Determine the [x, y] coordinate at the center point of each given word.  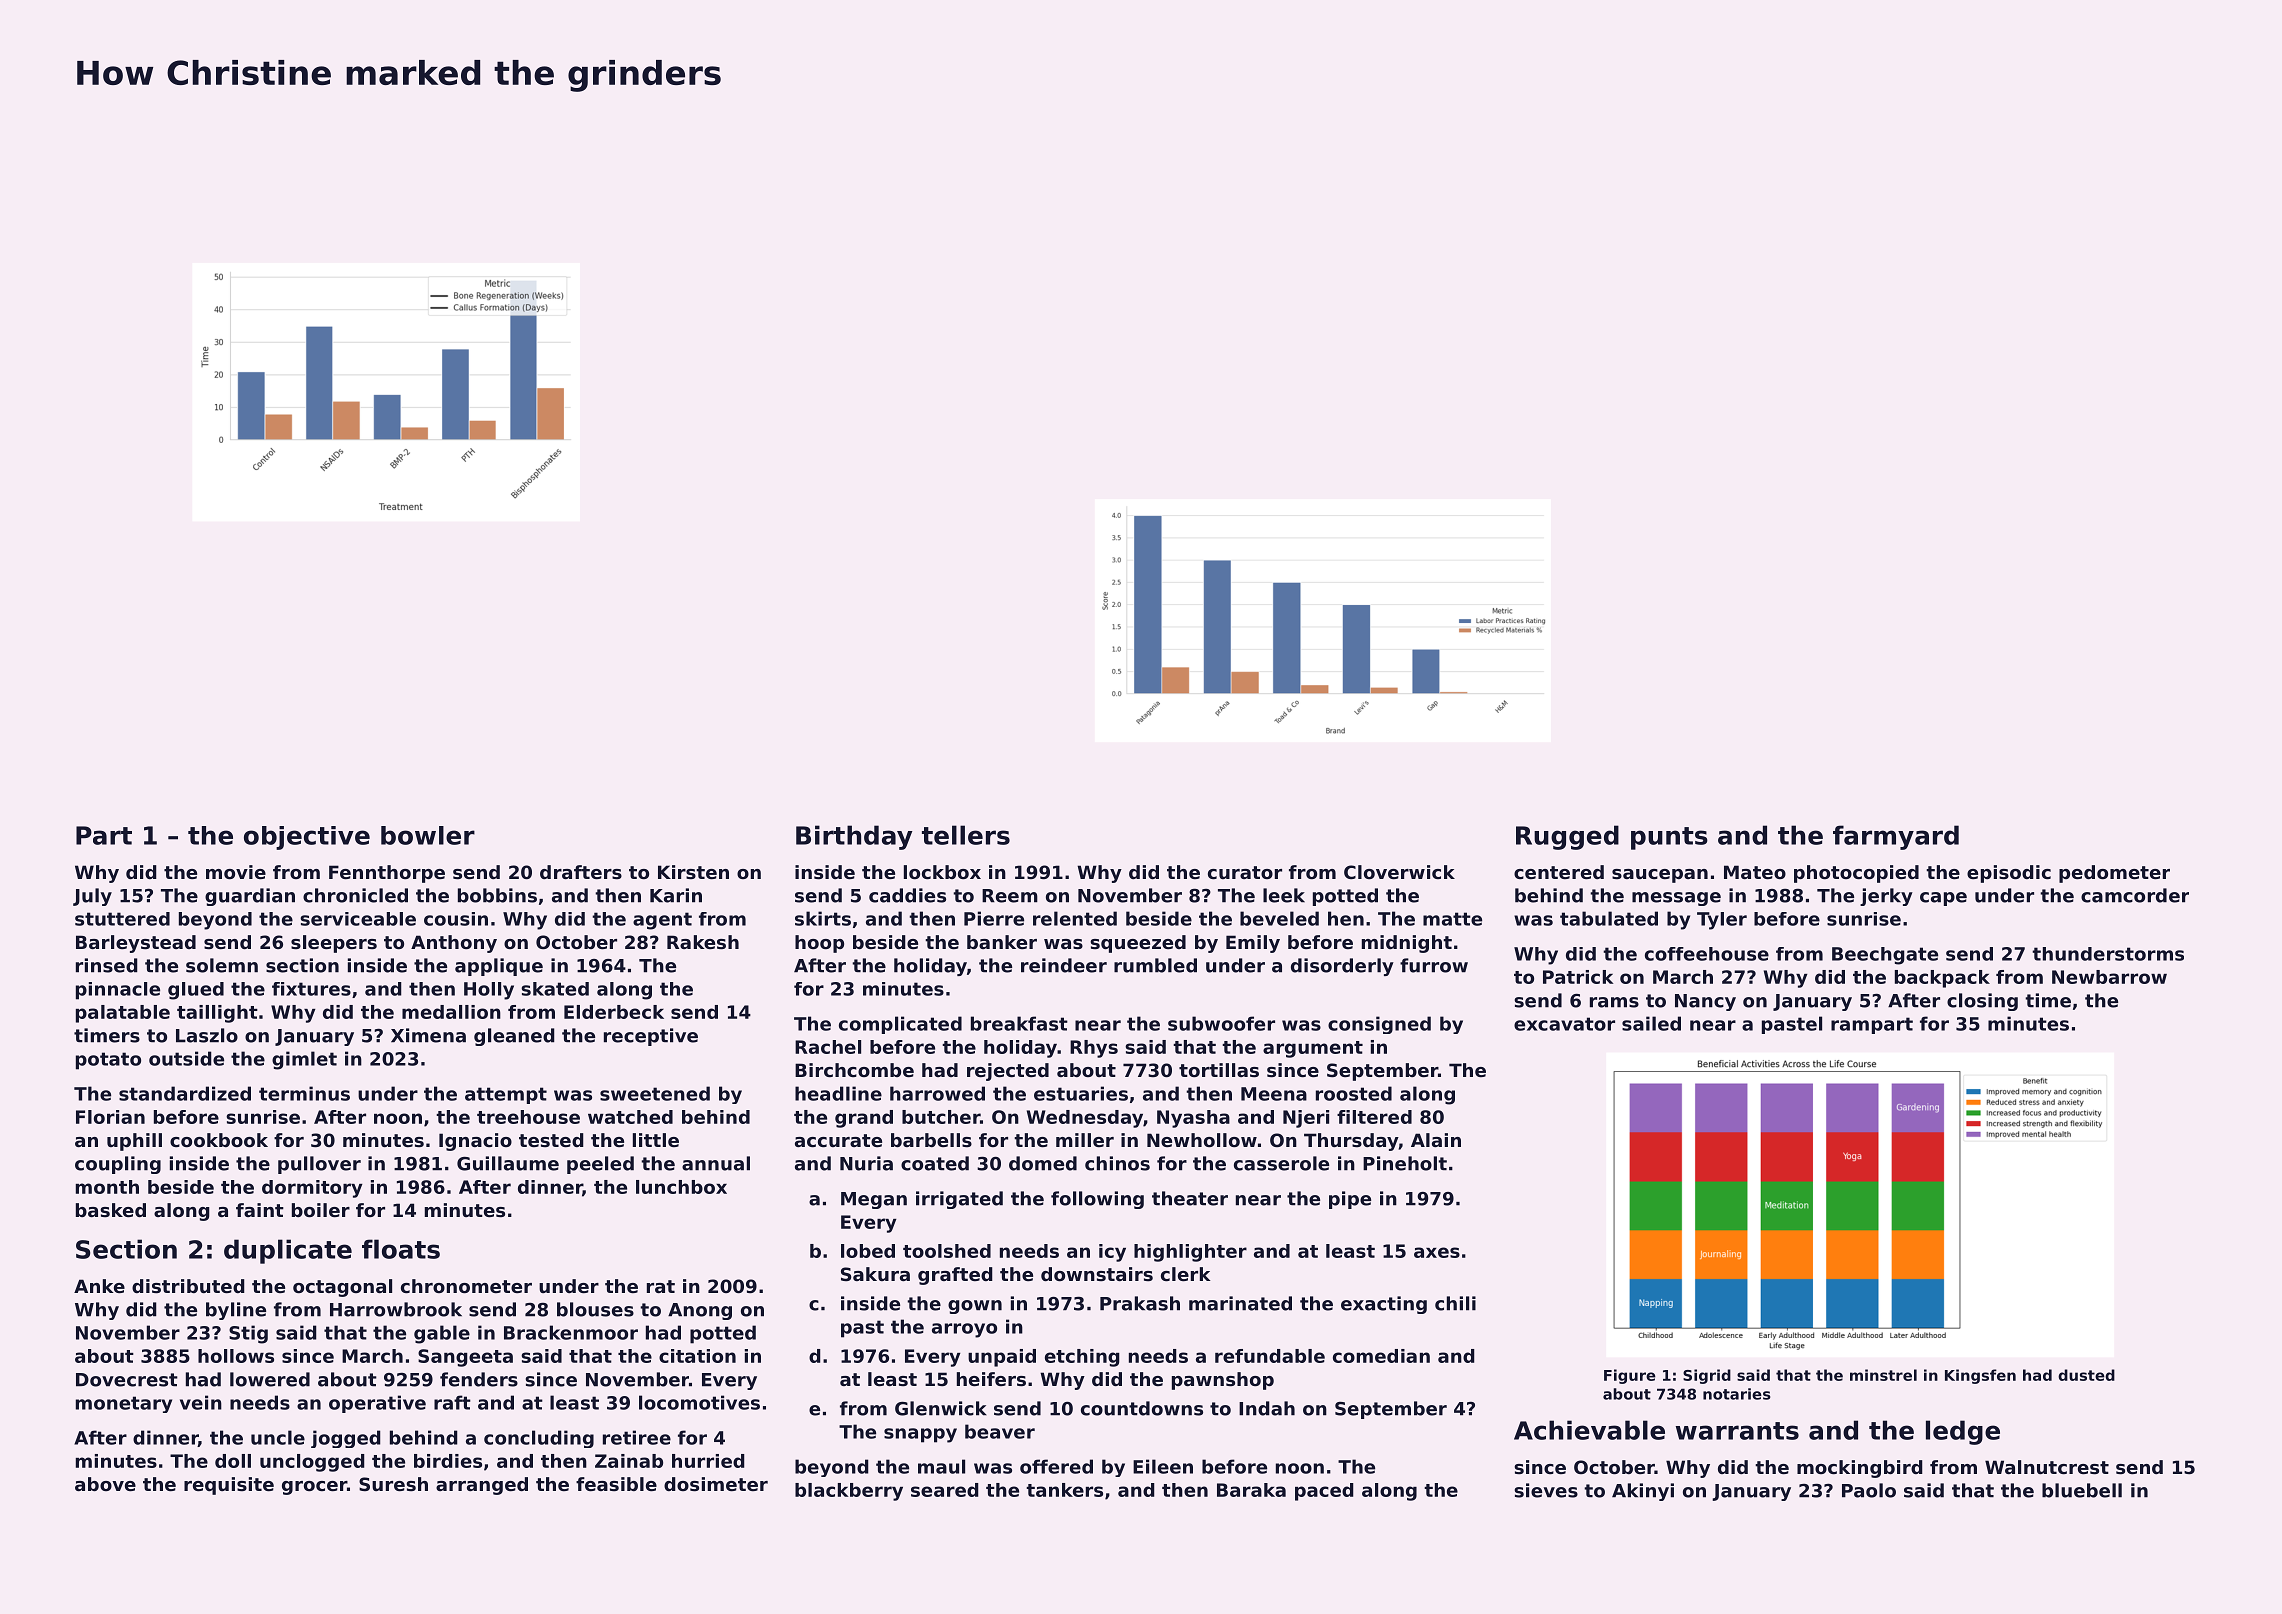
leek [1284, 895]
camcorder [2135, 895]
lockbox [942, 872]
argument [1313, 1049]
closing [1982, 1002]
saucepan [1660, 876]
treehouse [528, 1117]
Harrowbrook [396, 1309]
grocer [314, 1488]
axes [1437, 1252]
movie [236, 872]
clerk [1185, 1274]
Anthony [454, 944]
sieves [1546, 1490]
